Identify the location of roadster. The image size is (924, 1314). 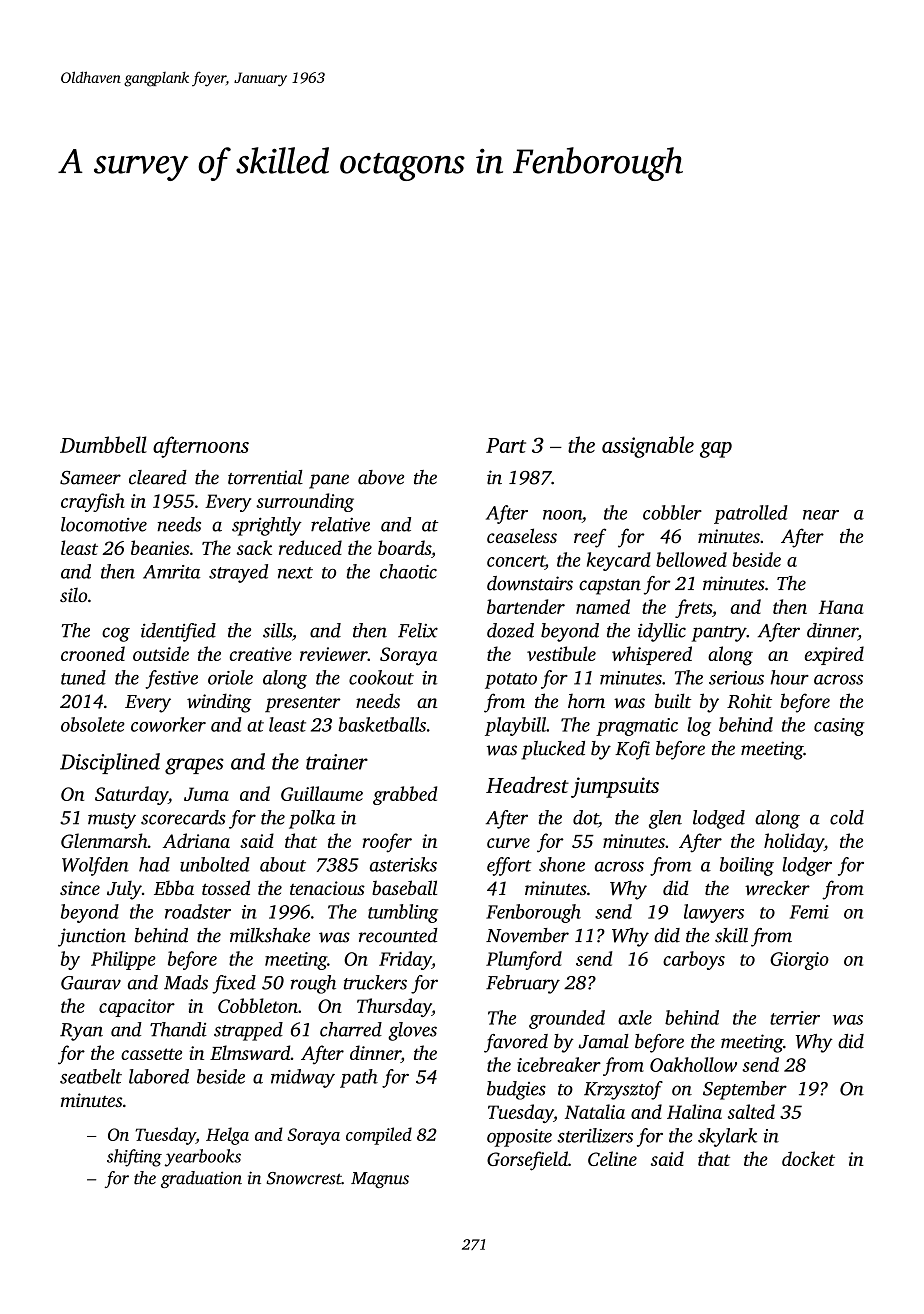
(198, 911).
